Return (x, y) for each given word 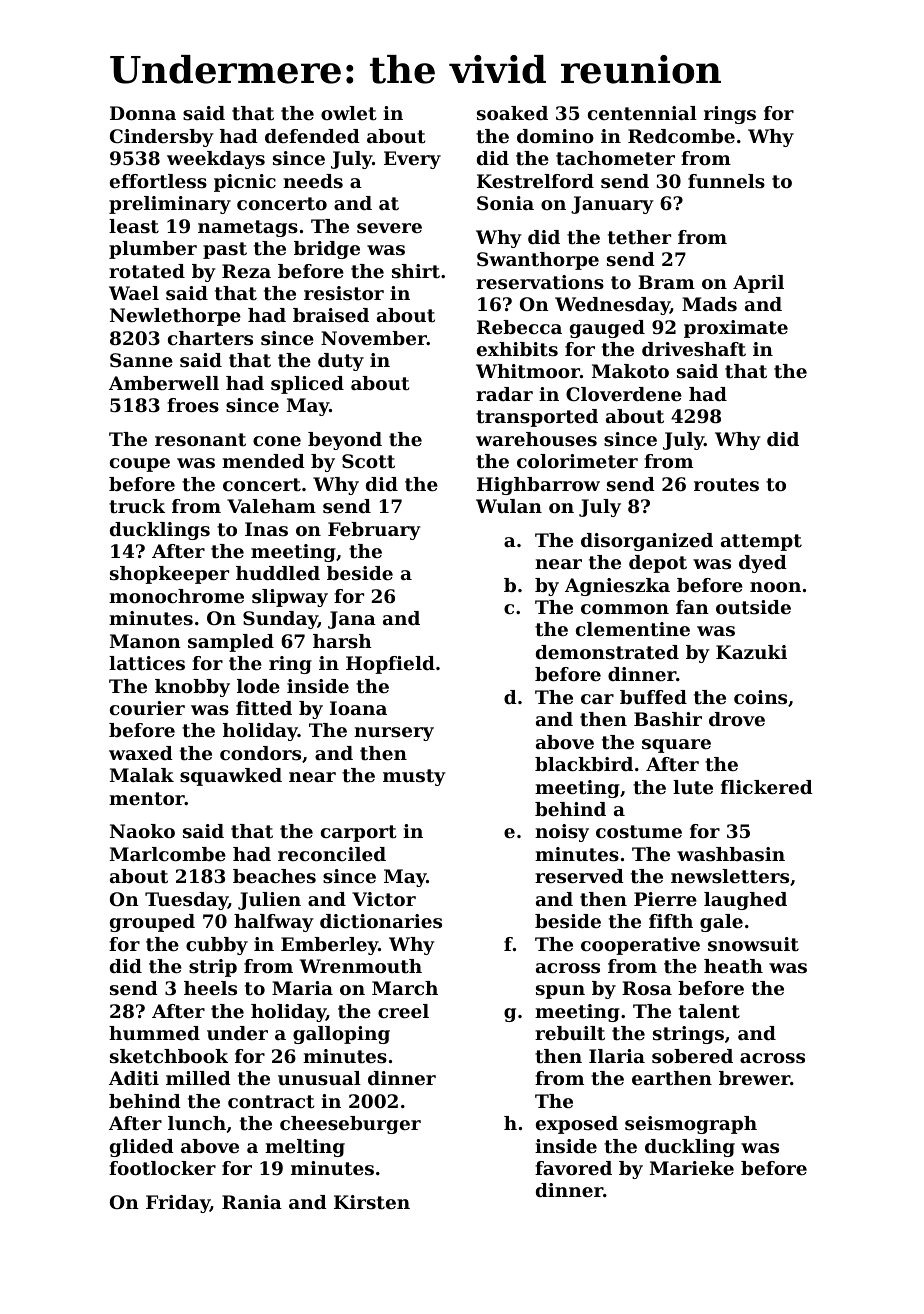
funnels (726, 181)
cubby (217, 946)
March (405, 988)
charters (210, 338)
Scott (368, 461)
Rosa (647, 988)
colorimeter (577, 461)
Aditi (134, 1078)
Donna (143, 113)
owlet (349, 113)
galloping (341, 1035)
